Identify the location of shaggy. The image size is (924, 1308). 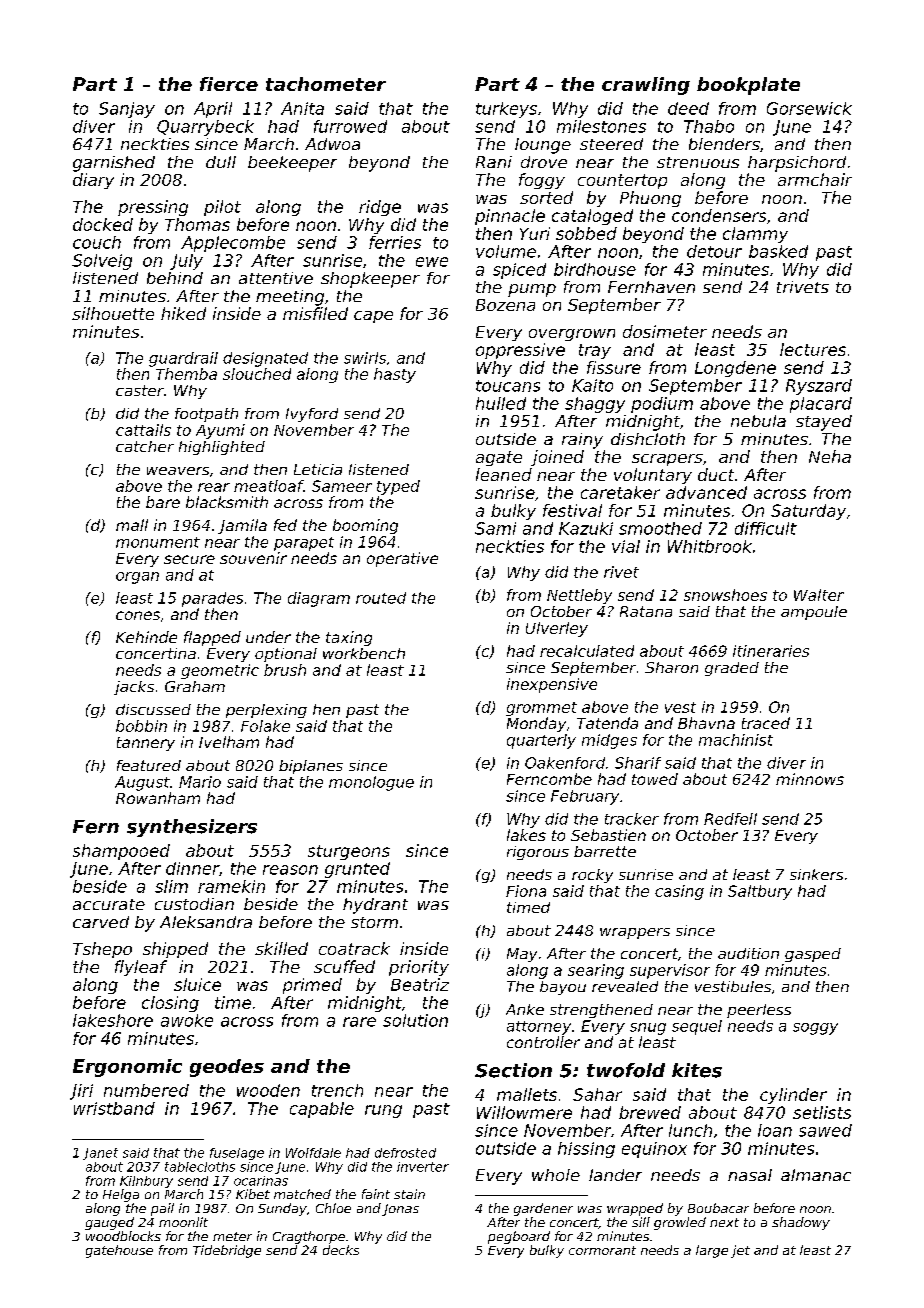
(595, 405).
